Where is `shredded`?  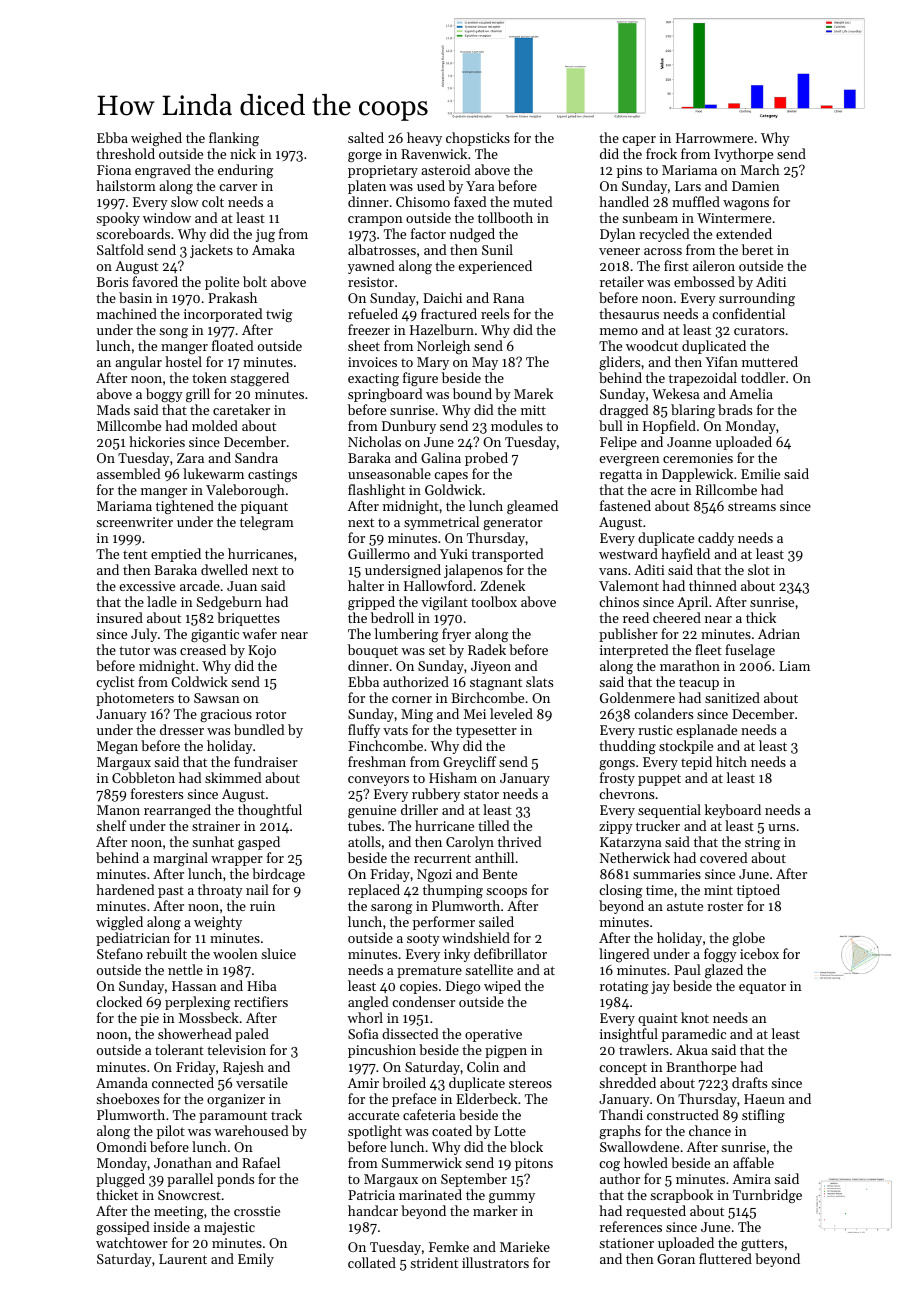 shredded is located at coordinates (627, 1082).
